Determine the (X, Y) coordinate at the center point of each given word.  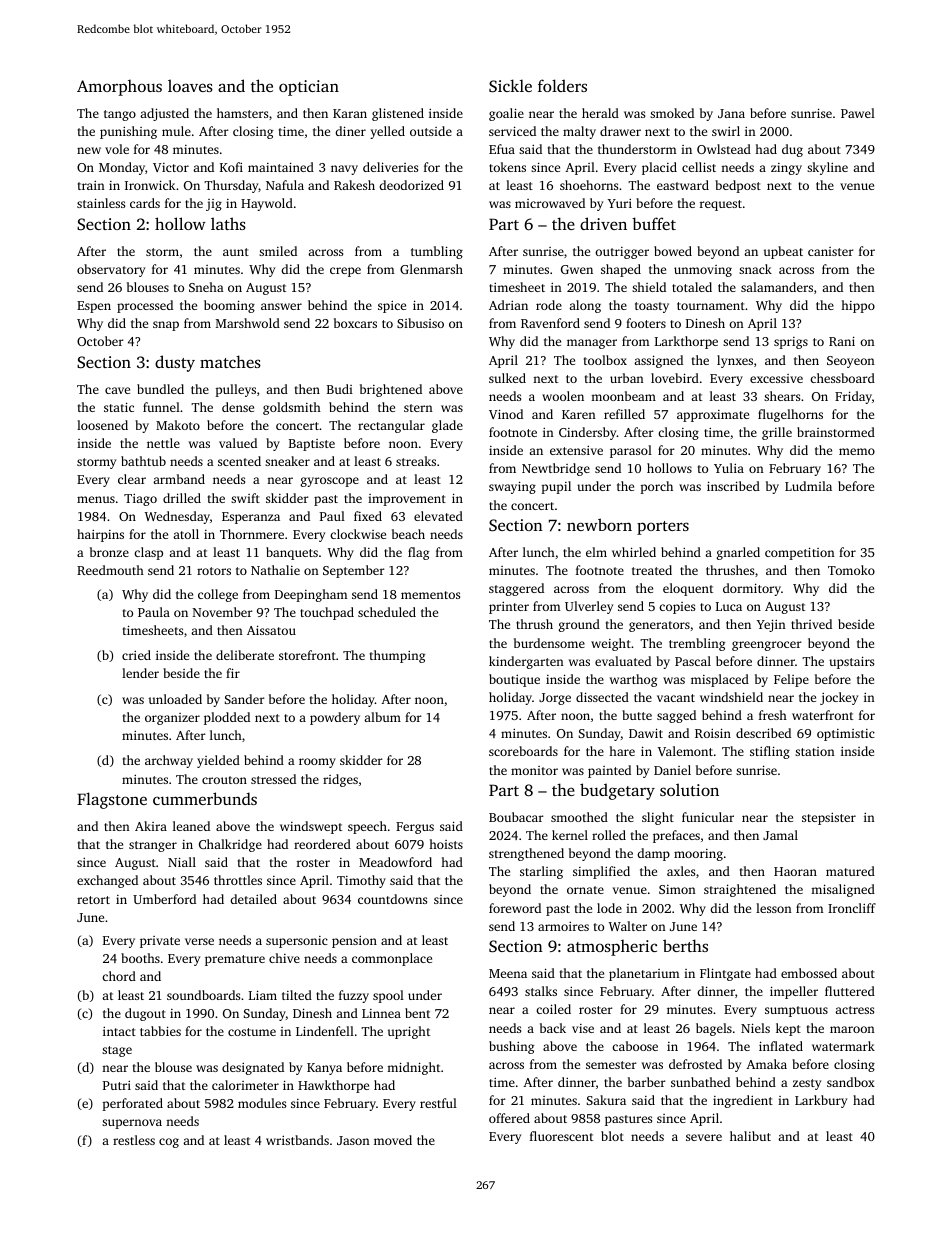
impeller (794, 992)
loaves (190, 85)
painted (609, 771)
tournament (711, 306)
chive (284, 958)
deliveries (390, 167)
